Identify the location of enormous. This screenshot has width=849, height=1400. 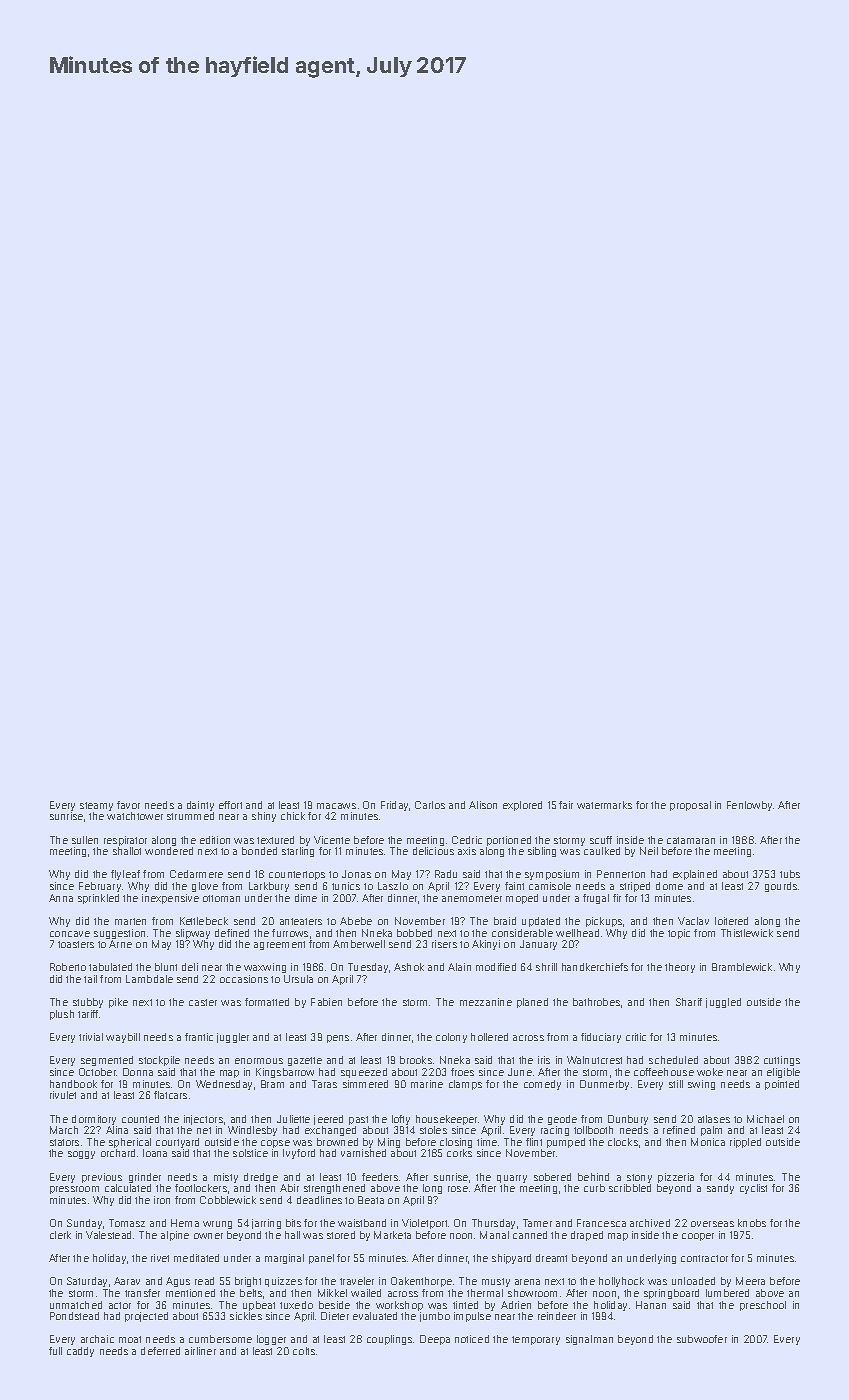
(259, 1061).
